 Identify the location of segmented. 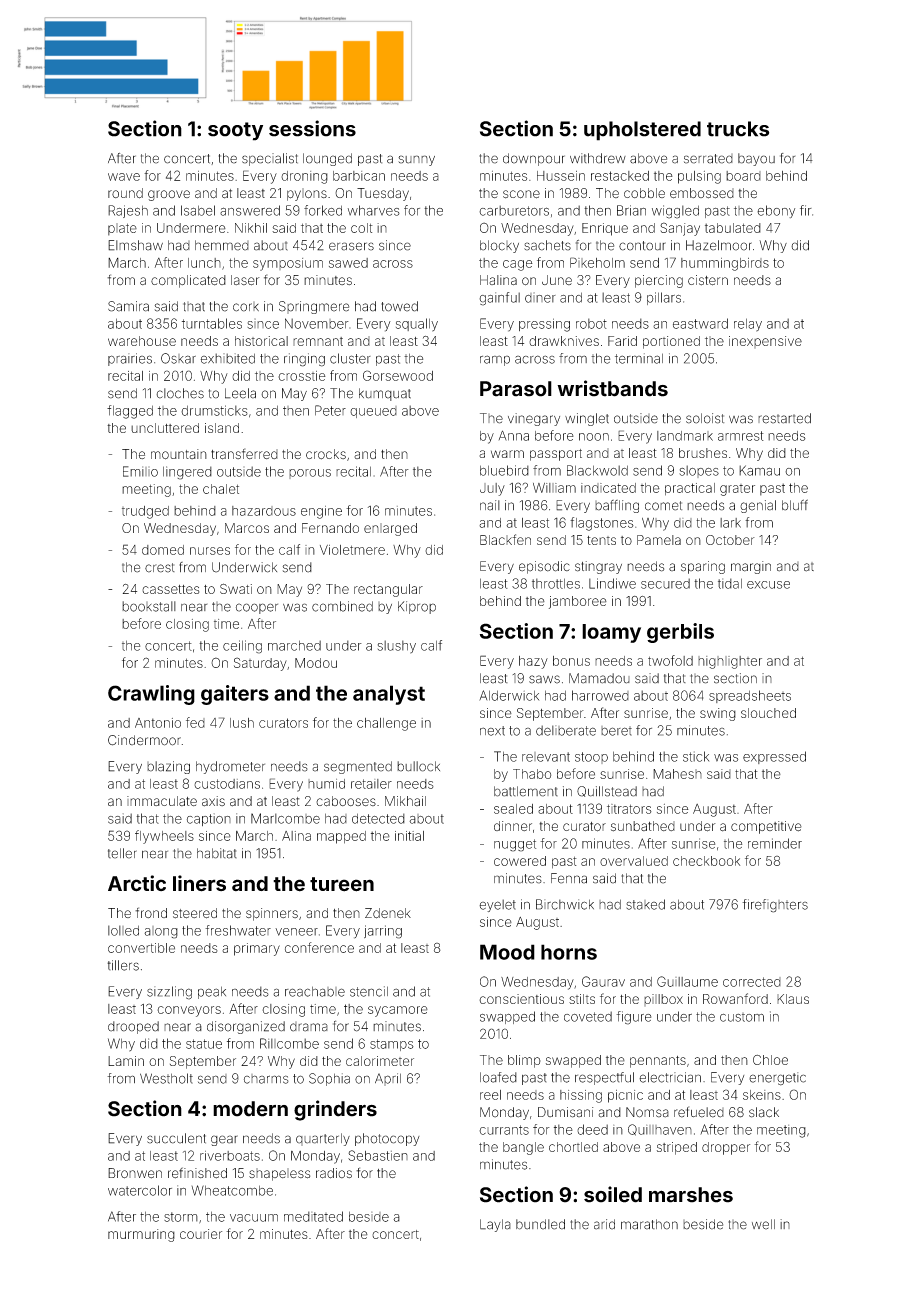
(358, 767).
